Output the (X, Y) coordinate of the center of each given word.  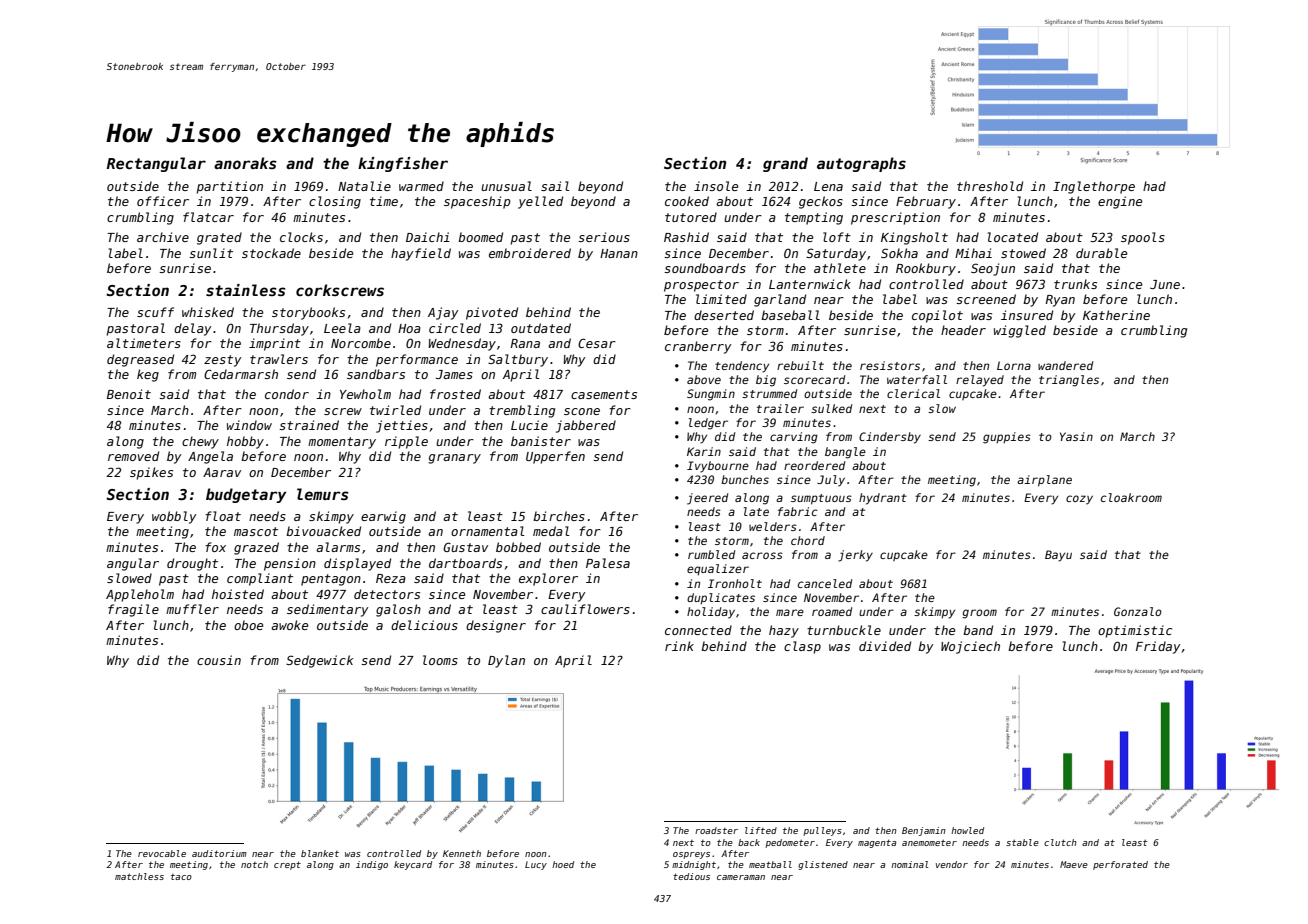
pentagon (331, 580)
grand (785, 164)
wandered (1065, 365)
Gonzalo (1138, 611)
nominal (909, 864)
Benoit (129, 394)
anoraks (245, 163)
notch (254, 864)
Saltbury (518, 360)
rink (679, 646)
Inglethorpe (1094, 187)
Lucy (536, 865)
